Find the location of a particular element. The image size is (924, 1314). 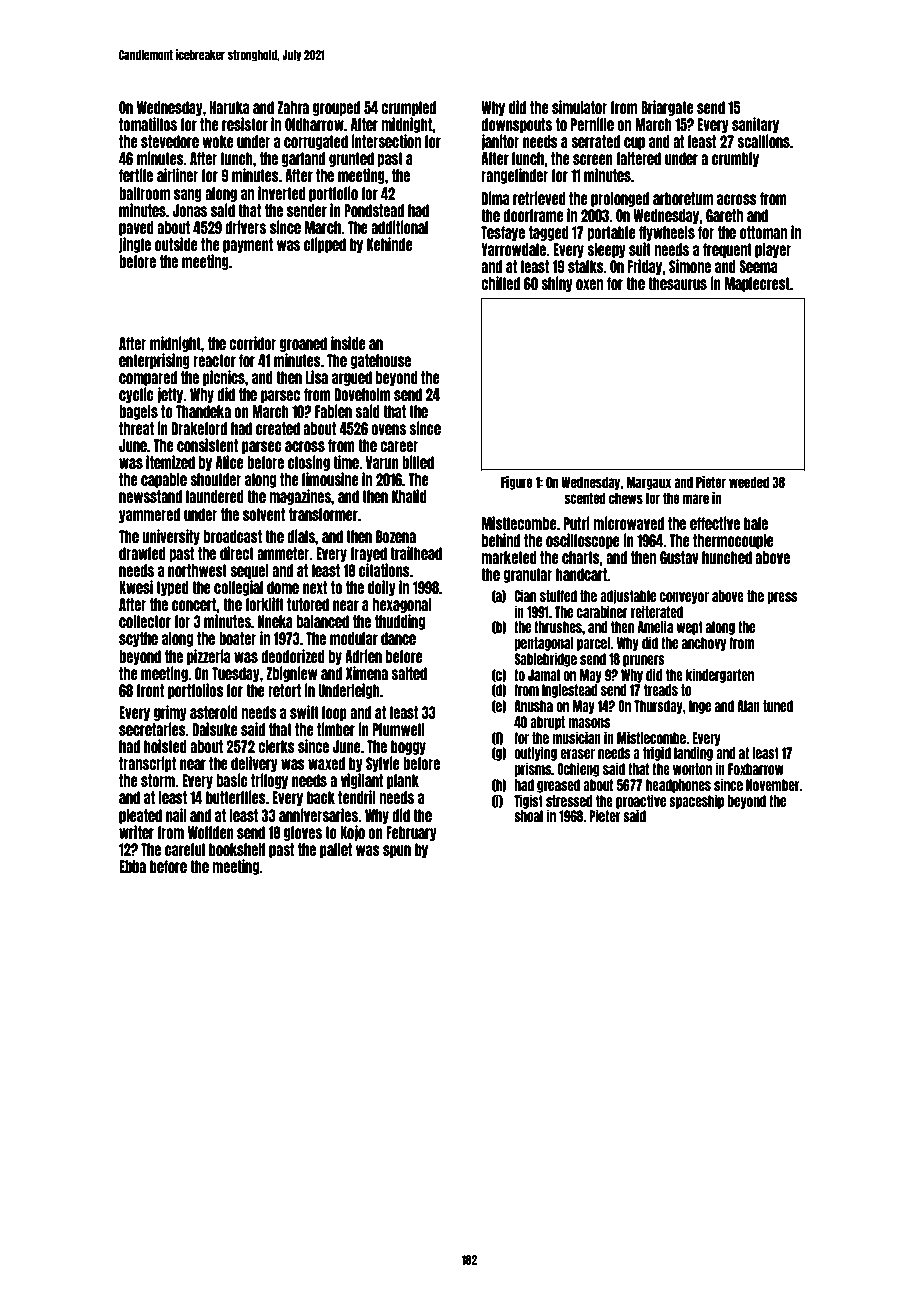

wept is located at coordinates (689, 628).
